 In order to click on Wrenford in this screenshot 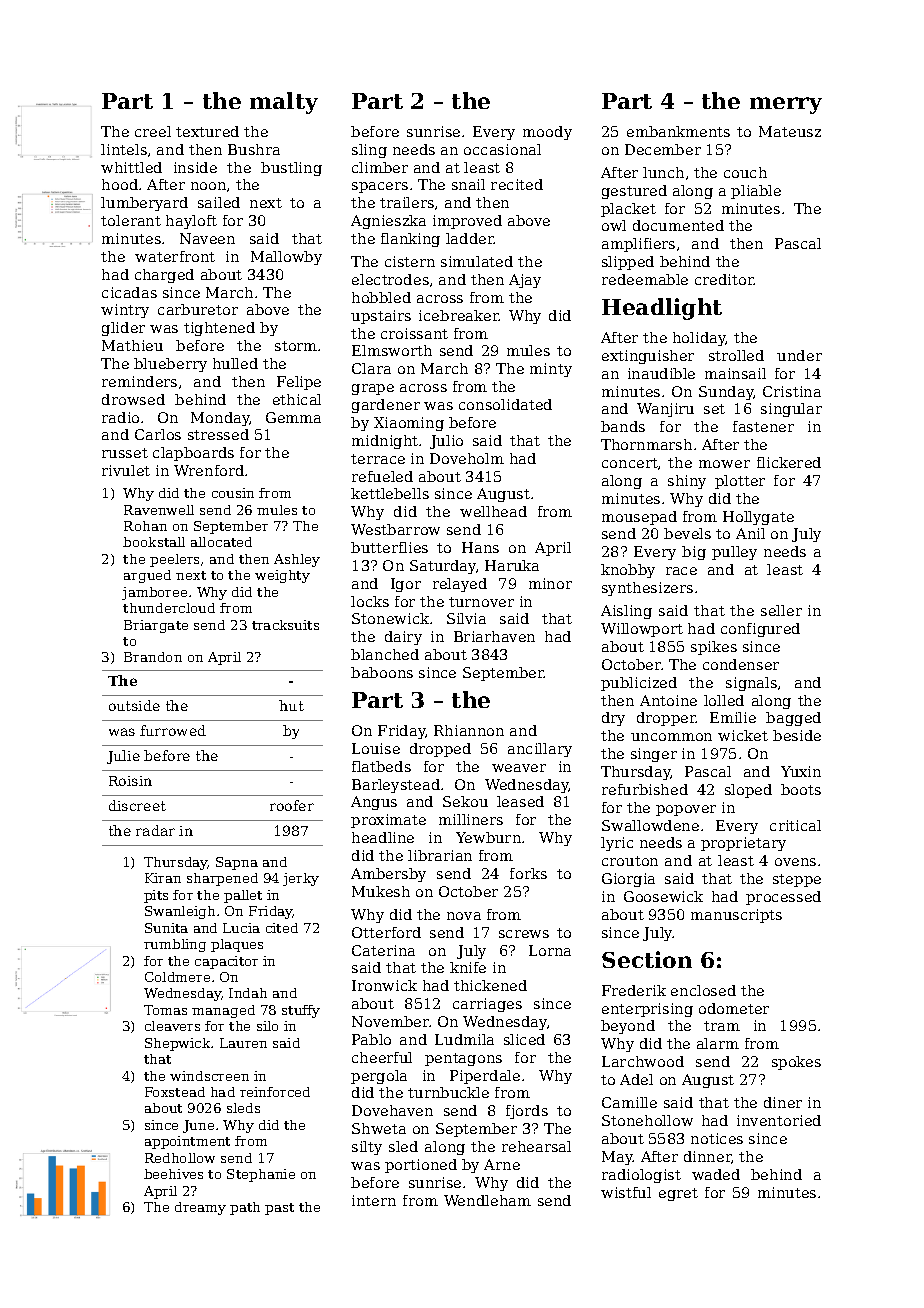, I will do `click(209, 470)`.
